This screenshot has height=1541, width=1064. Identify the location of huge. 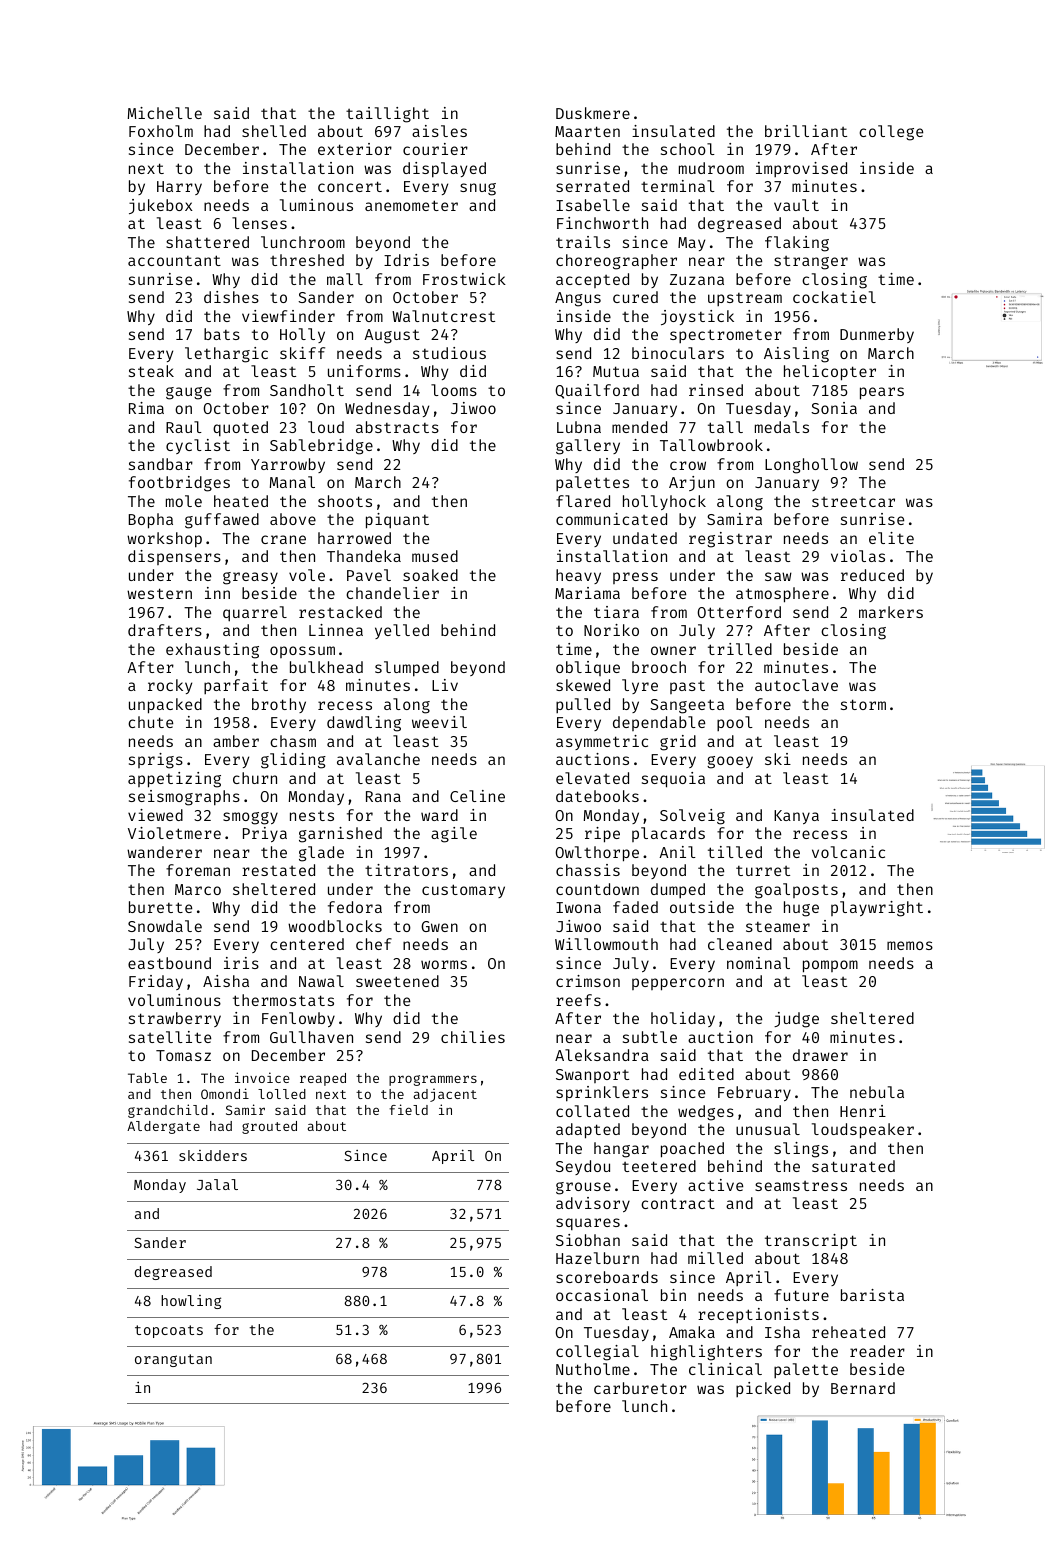
(801, 909).
